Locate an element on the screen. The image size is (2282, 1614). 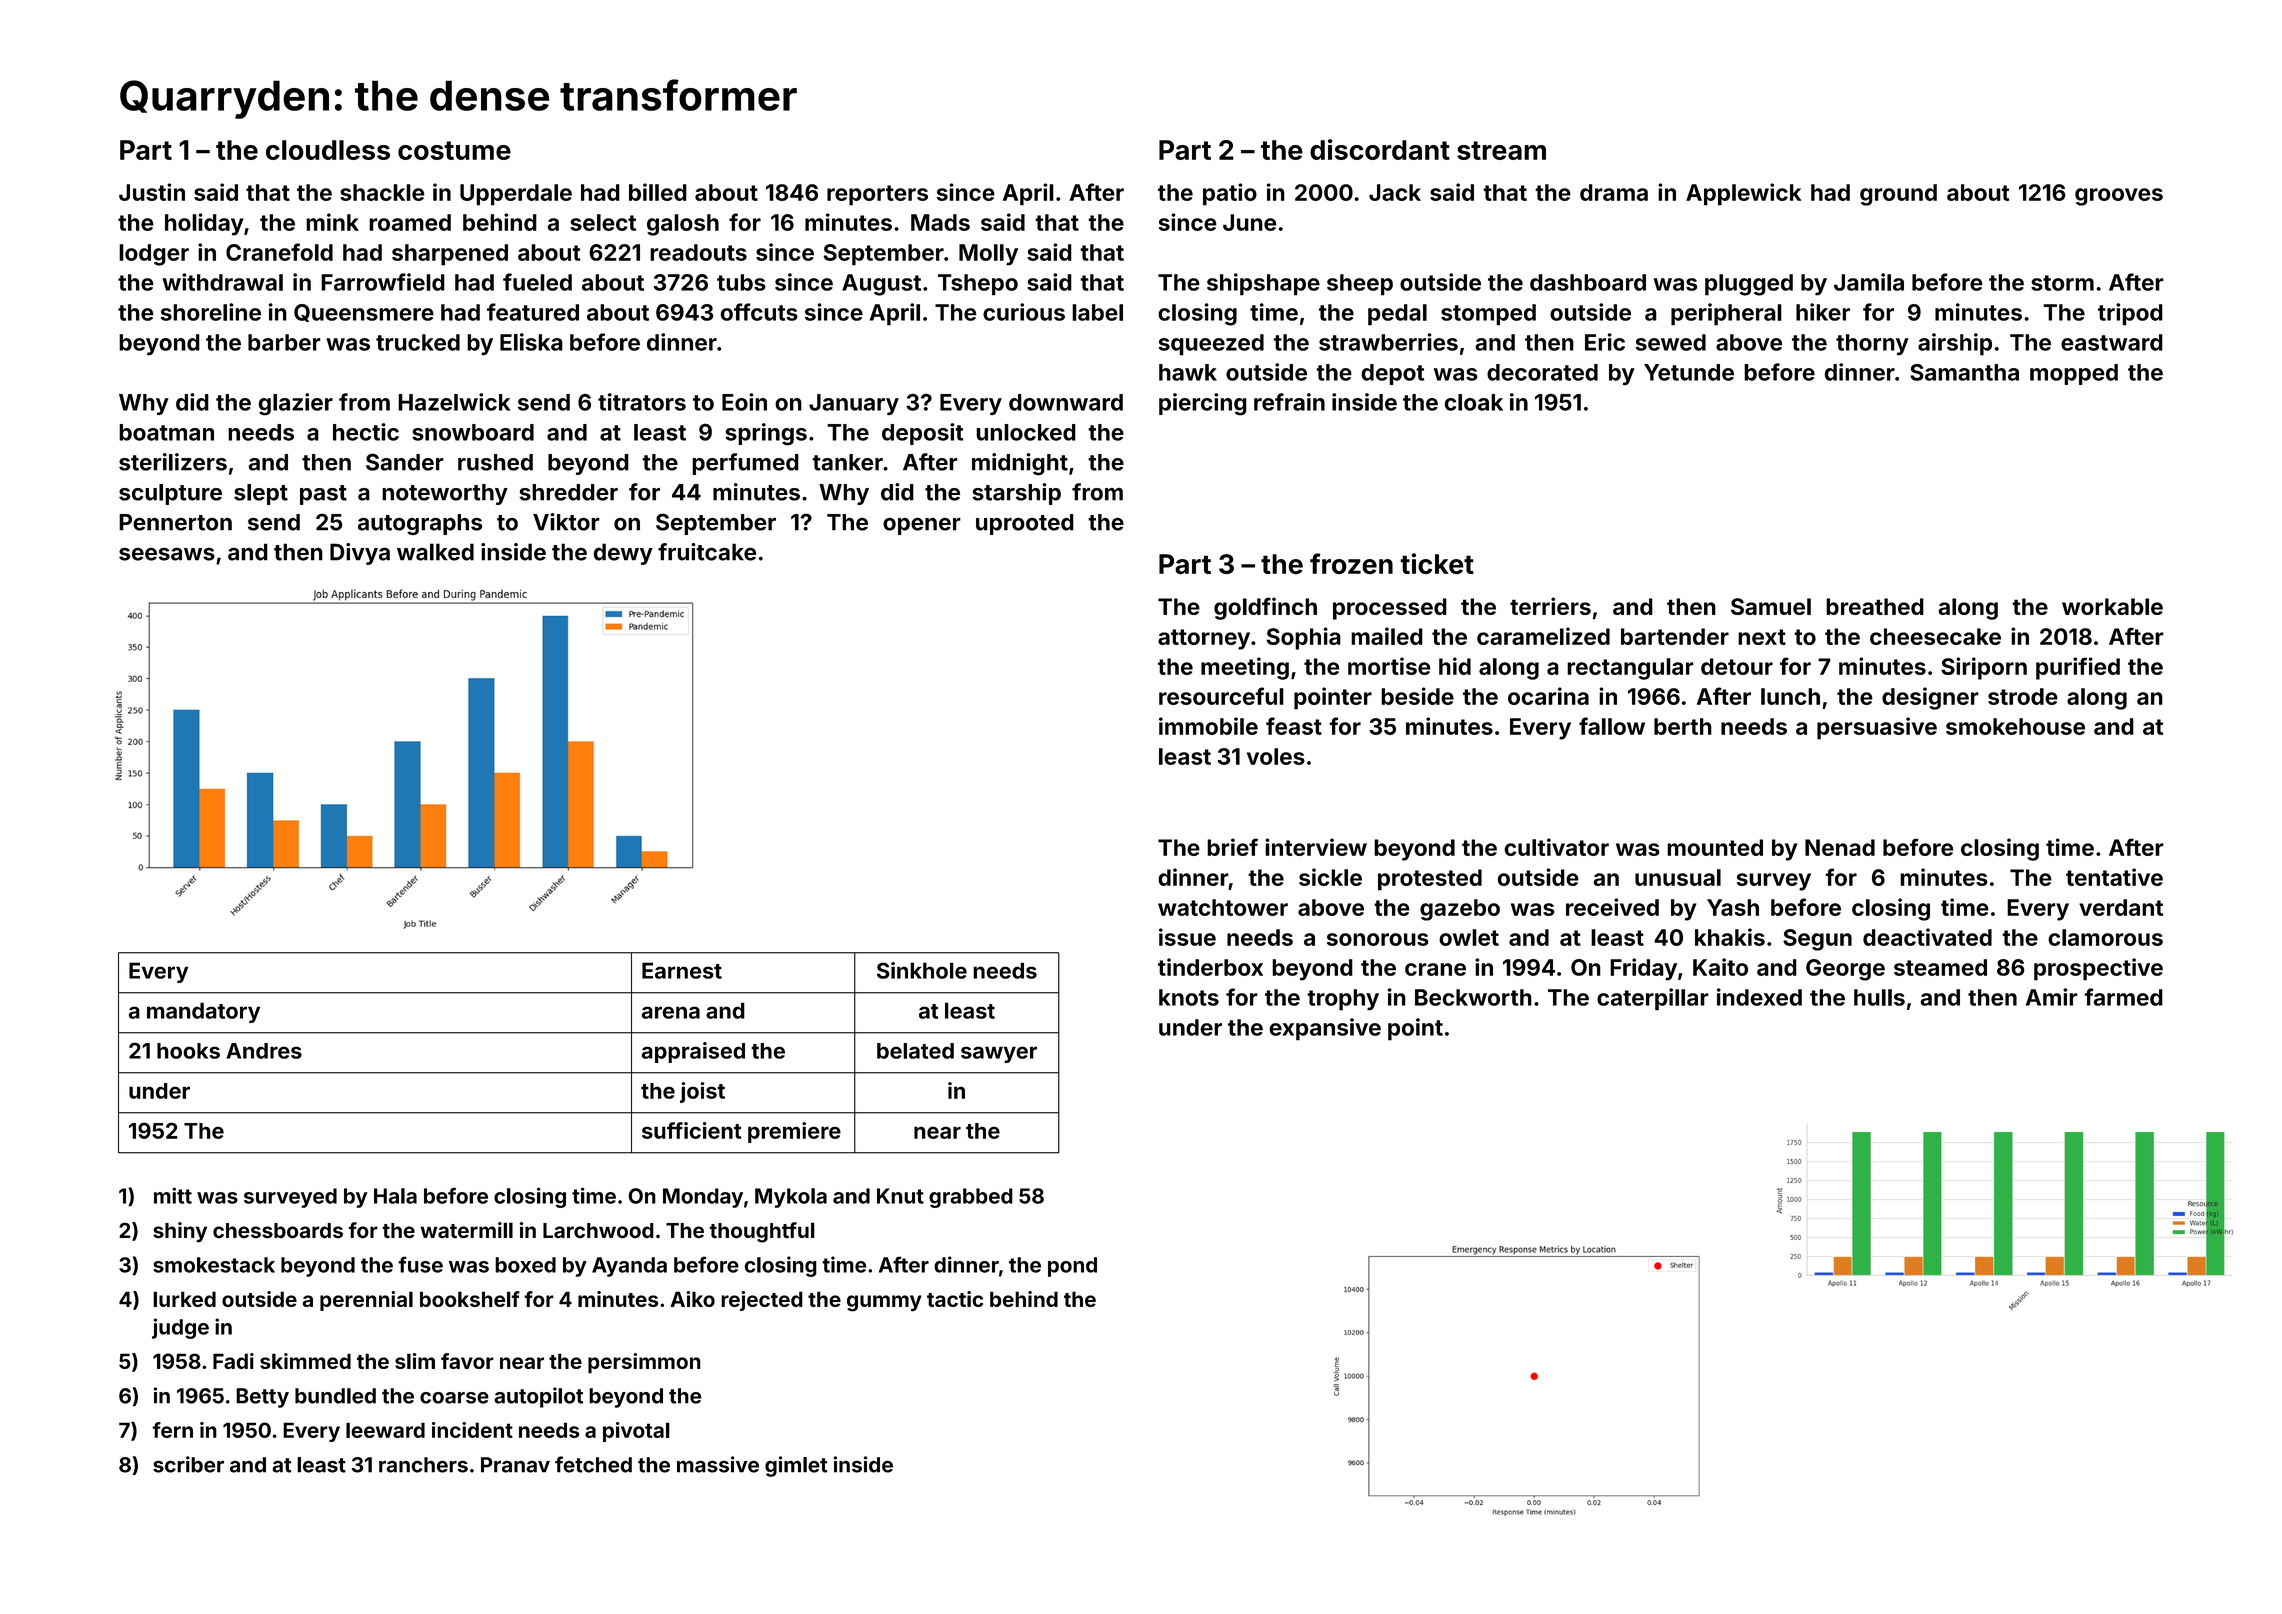
tinderbox is located at coordinates (1210, 967).
